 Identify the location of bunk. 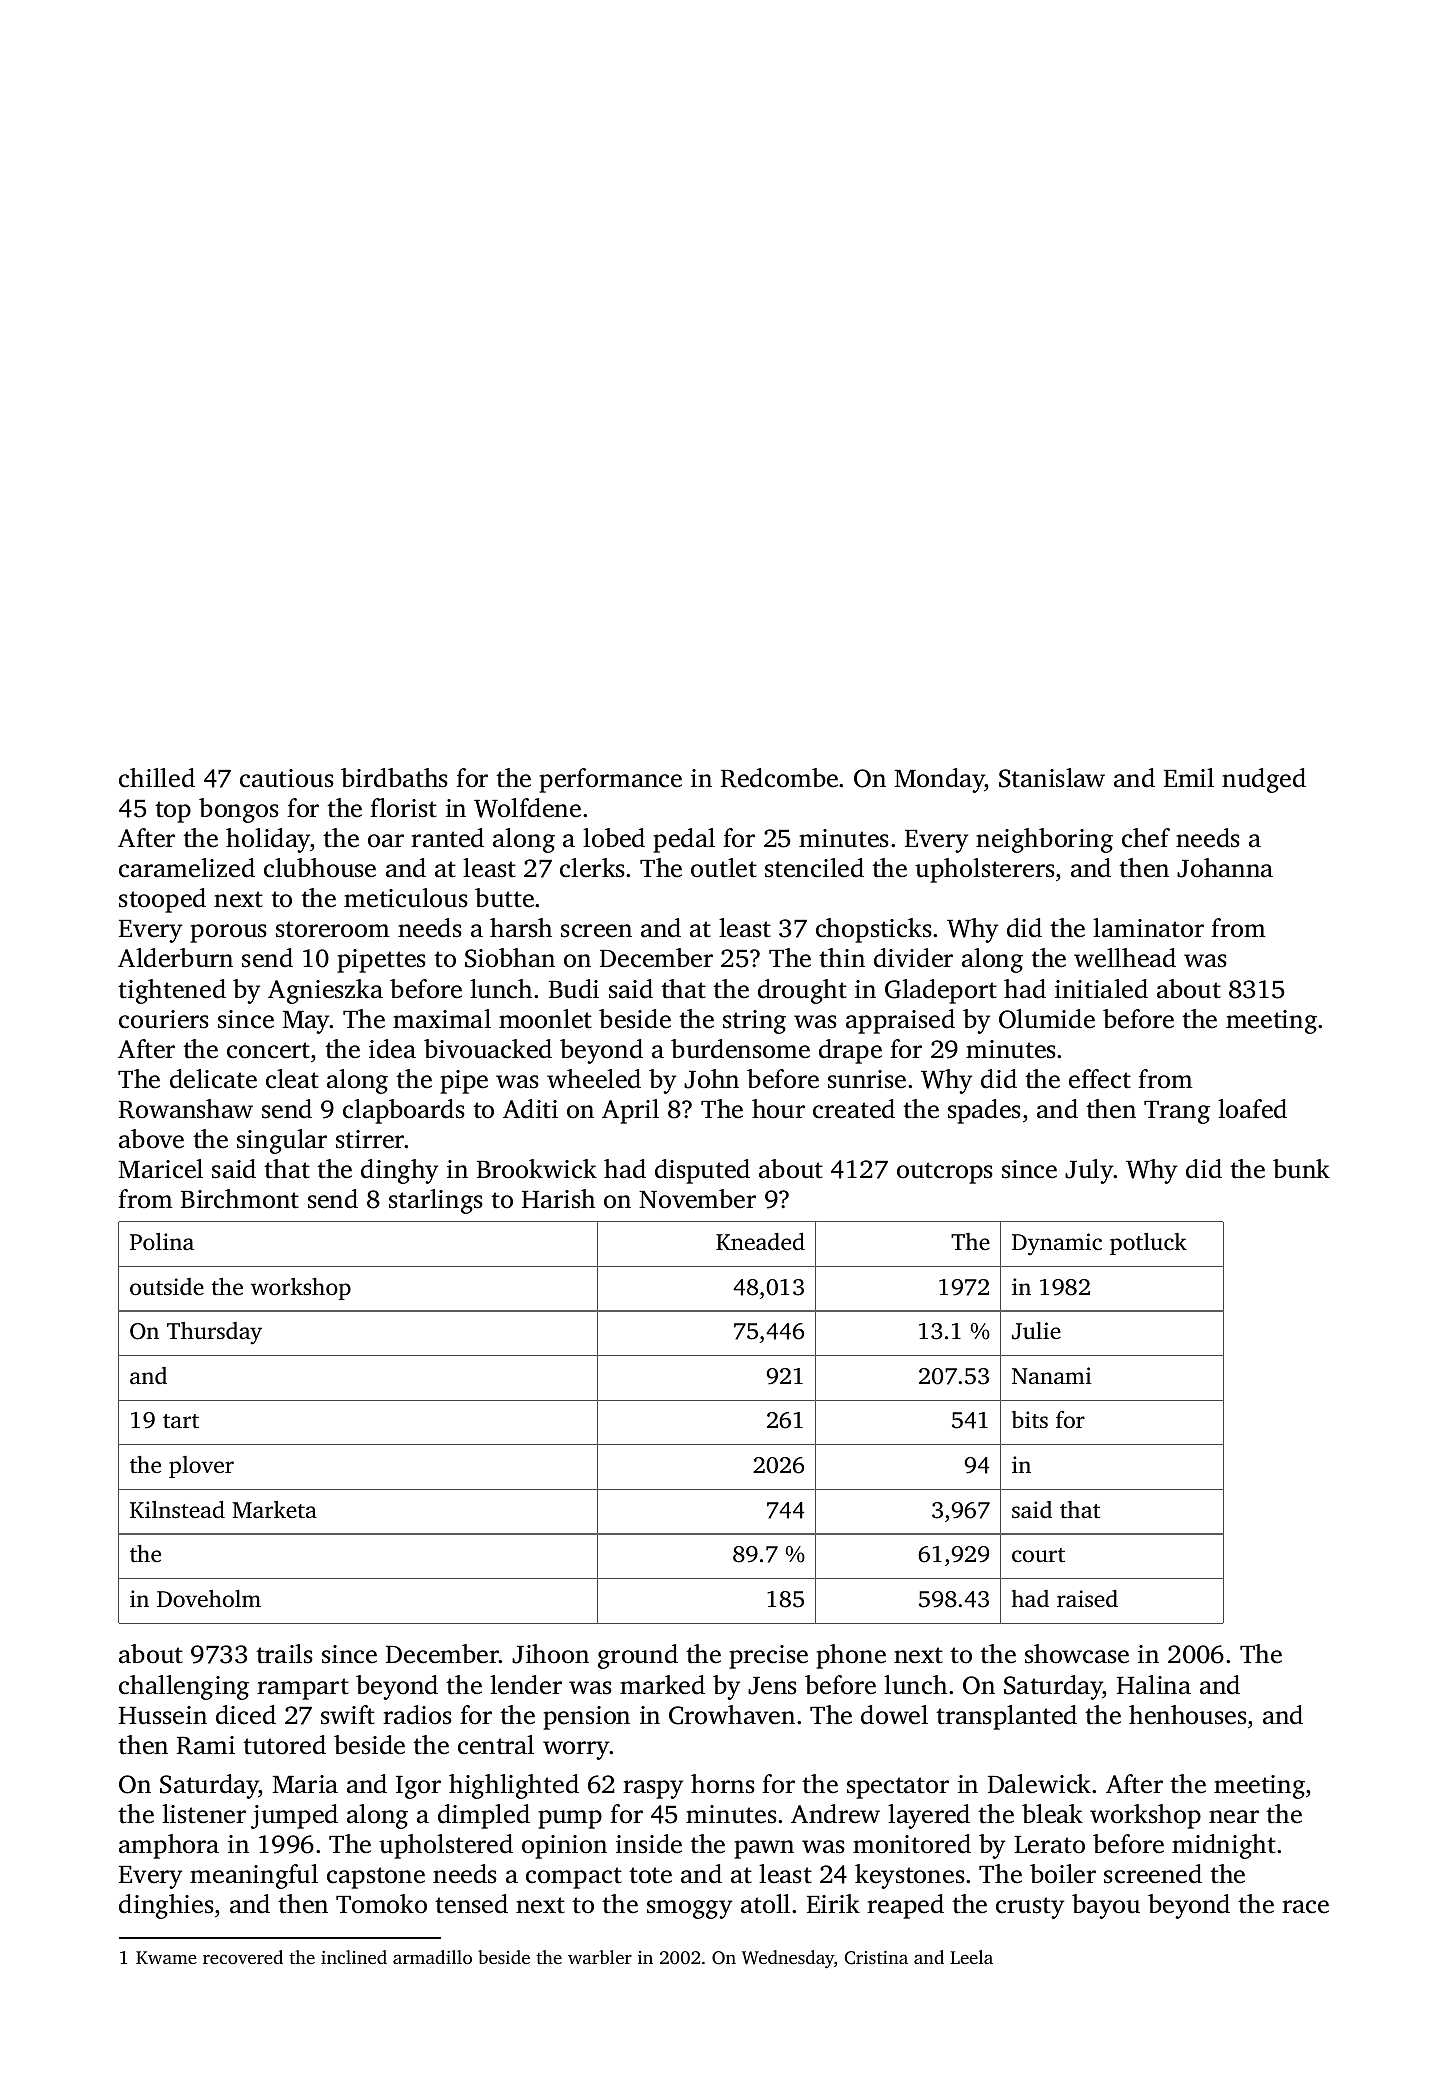
(1301, 1168).
